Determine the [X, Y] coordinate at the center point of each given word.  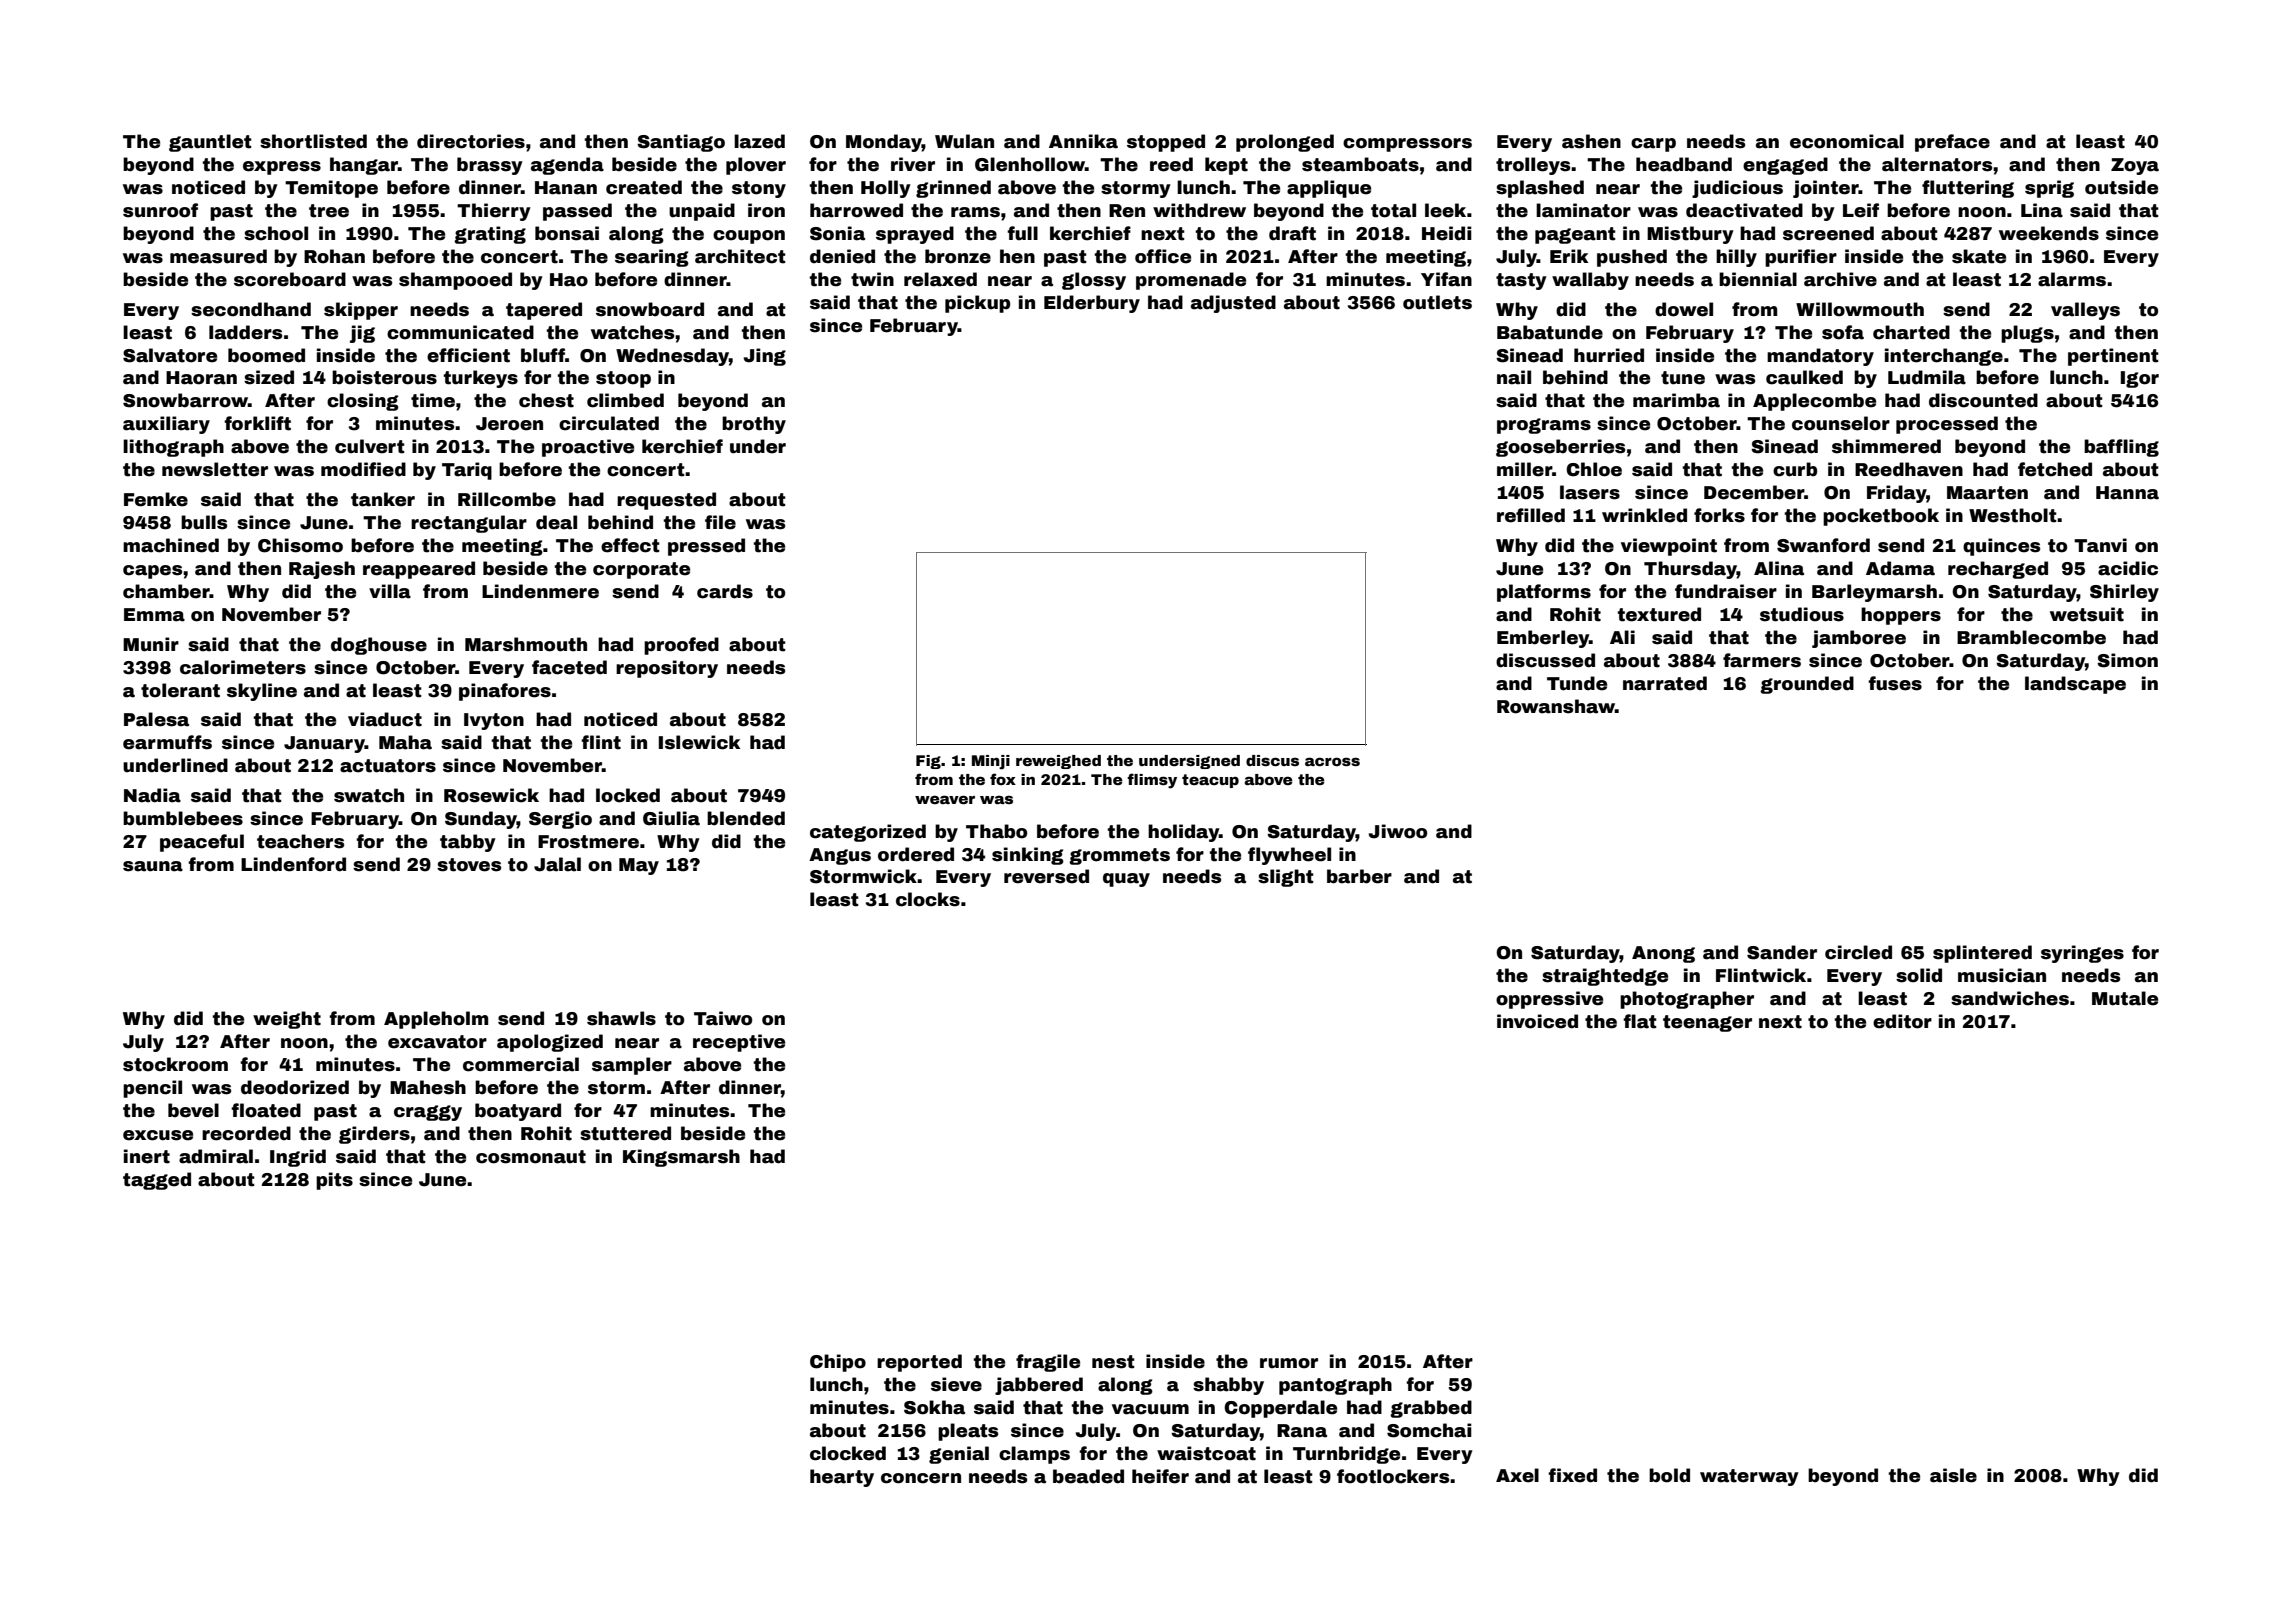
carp [1653, 145]
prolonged [1285, 143]
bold [1669, 1475]
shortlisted [313, 141]
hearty [842, 1478]
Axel [1517, 1475]
